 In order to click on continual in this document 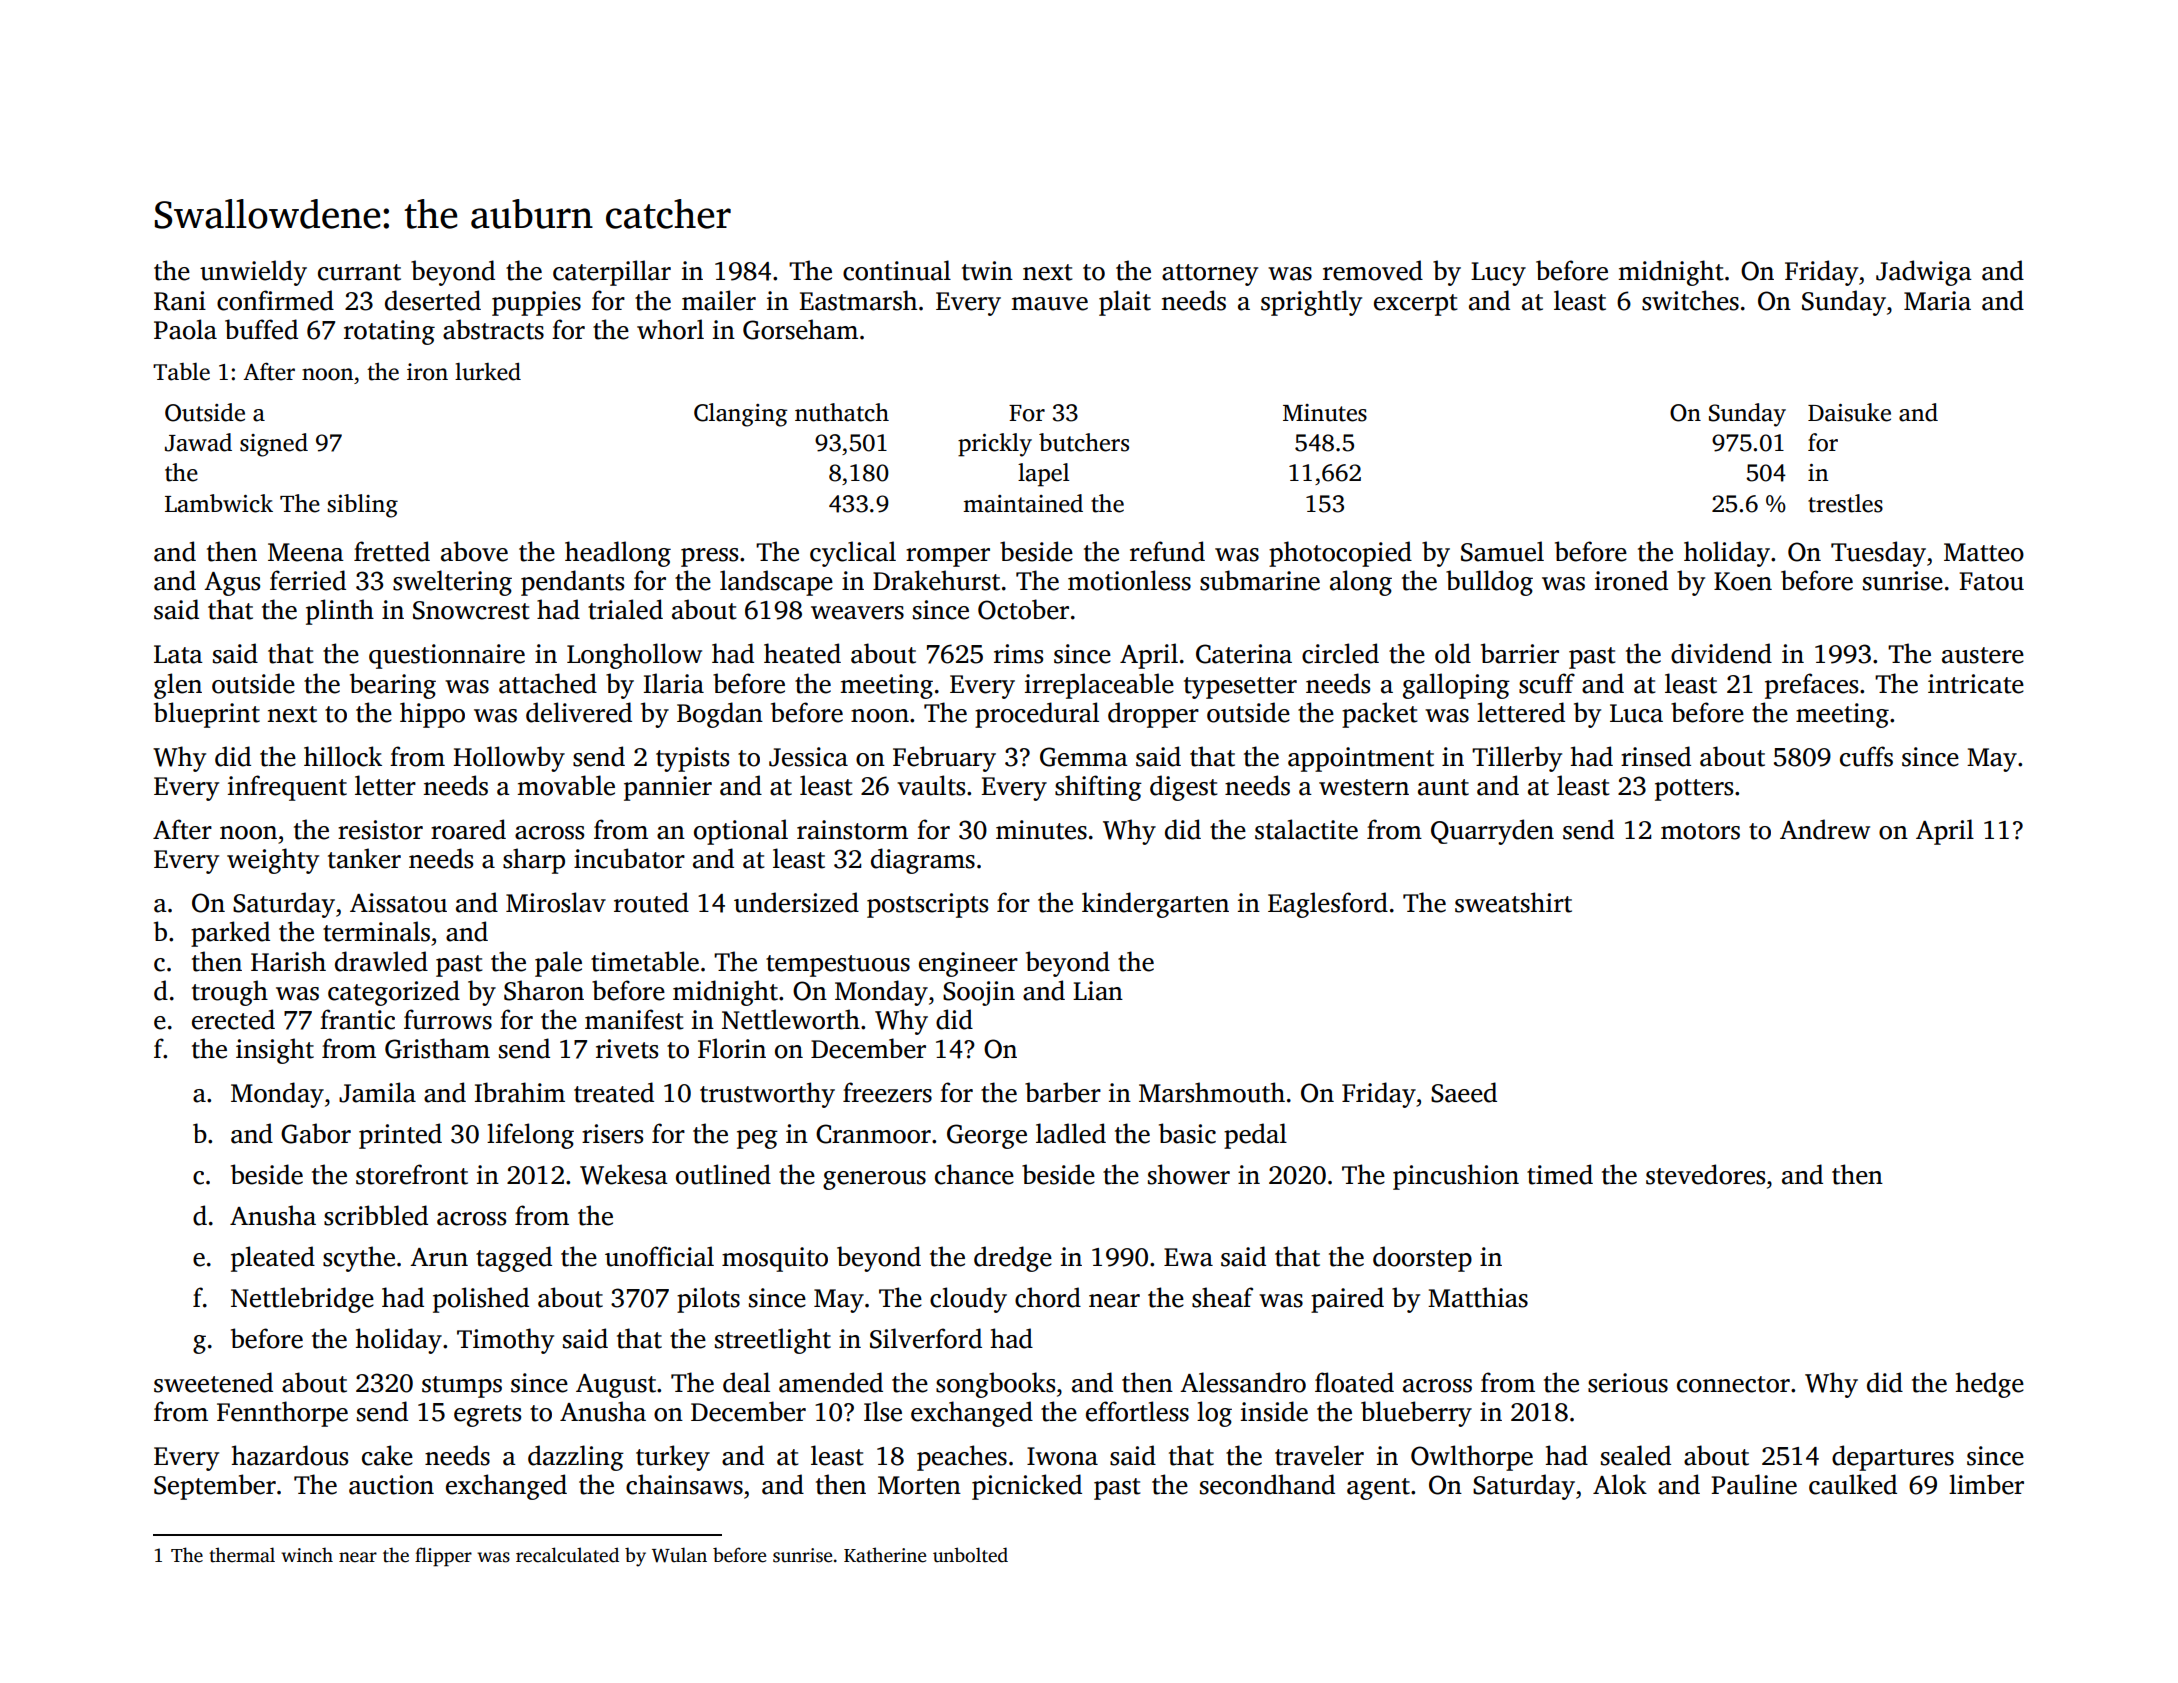, I will do `click(897, 270)`.
